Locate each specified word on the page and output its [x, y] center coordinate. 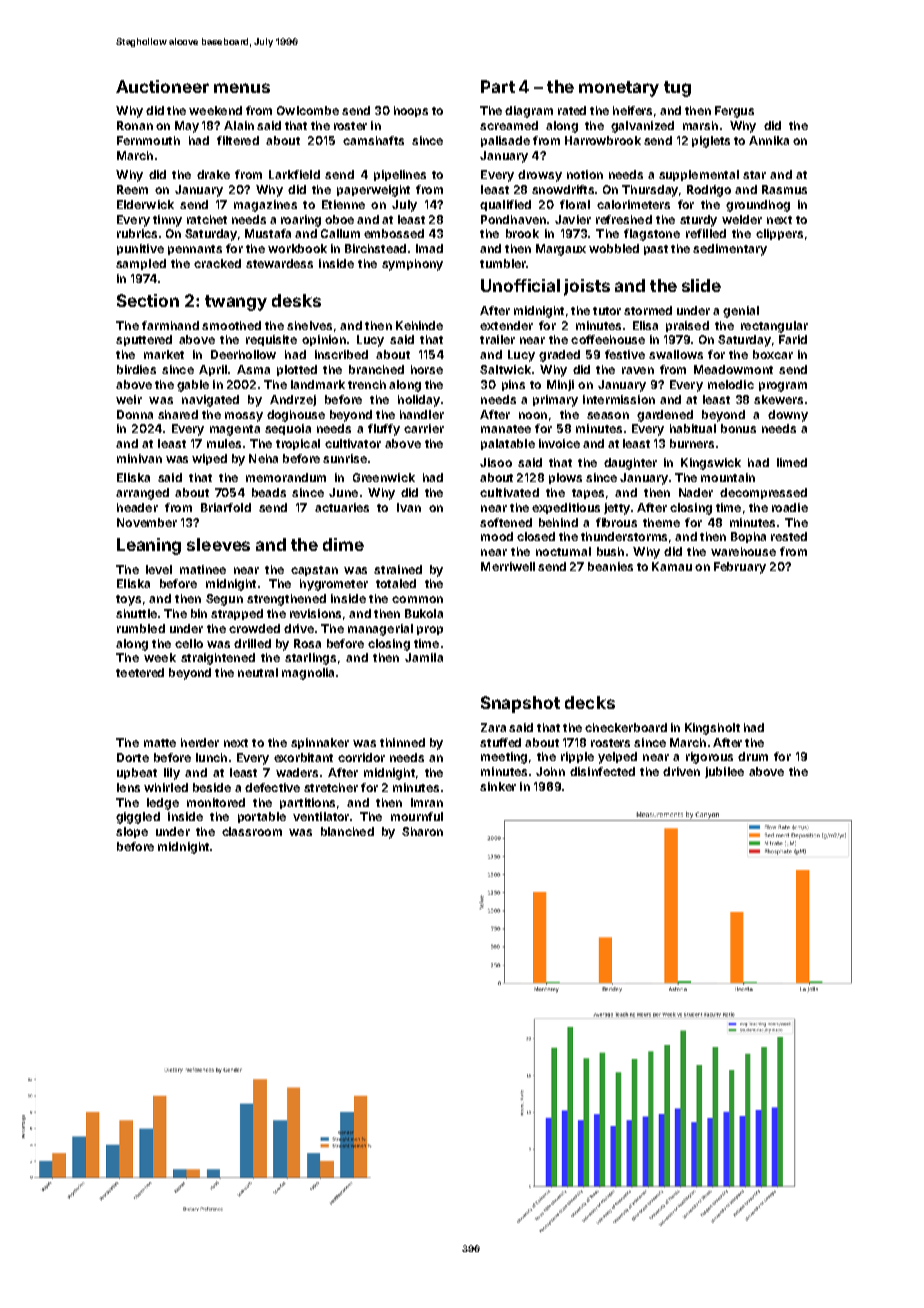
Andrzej [293, 400]
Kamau [672, 566]
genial [741, 312]
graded [559, 356]
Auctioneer [162, 86]
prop [430, 630]
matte [160, 743]
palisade [505, 141]
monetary [619, 89]
